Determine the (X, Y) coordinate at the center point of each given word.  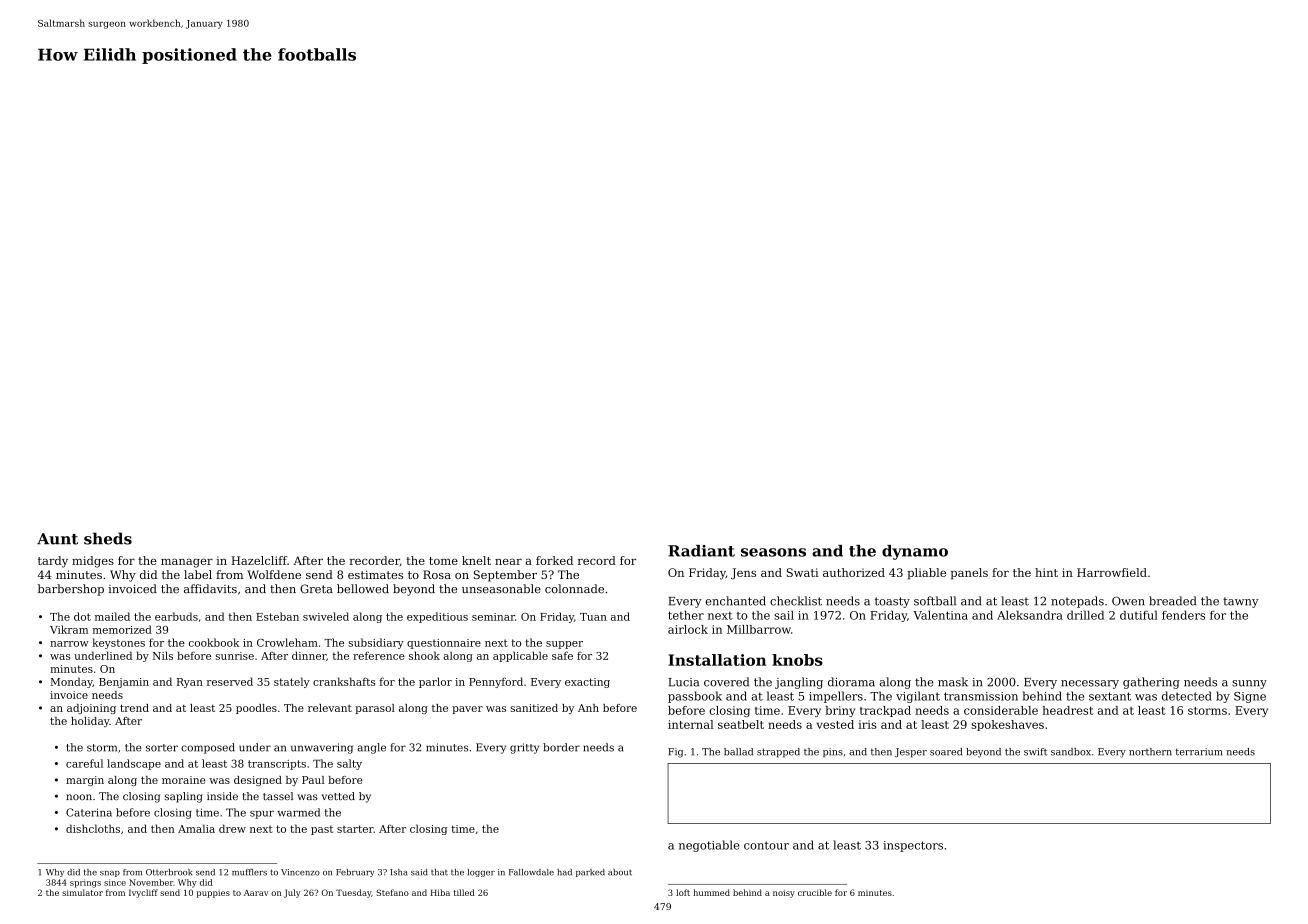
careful (84, 763)
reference (379, 655)
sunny (1249, 684)
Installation (717, 660)
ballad (738, 752)
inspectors (913, 846)
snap (110, 874)
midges (93, 562)
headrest (1068, 710)
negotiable (709, 846)
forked (554, 560)
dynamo (915, 552)
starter (355, 829)
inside (222, 796)
